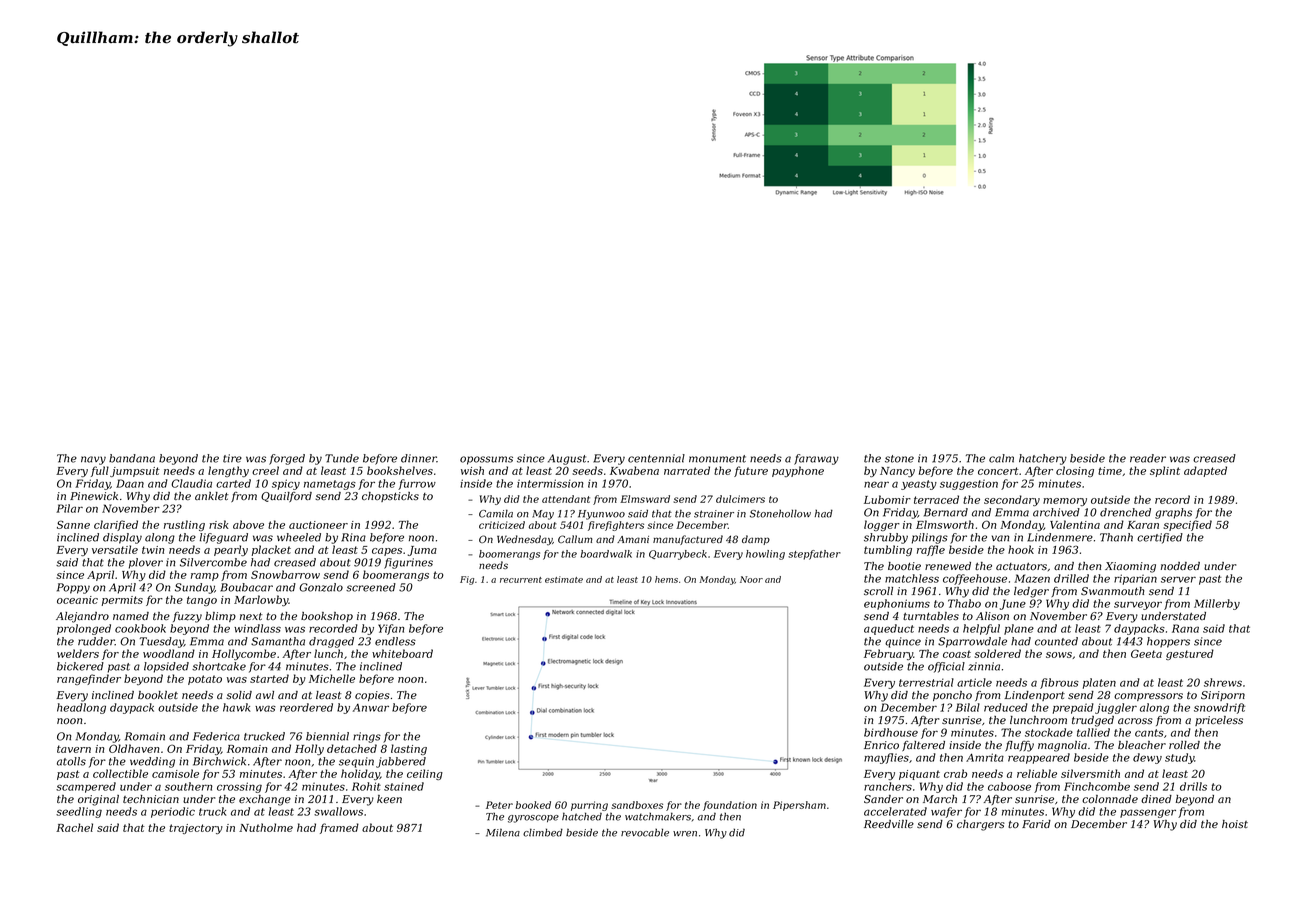  What do you see at coordinates (196, 829) in the screenshot?
I see `trajectory` at bounding box center [196, 829].
